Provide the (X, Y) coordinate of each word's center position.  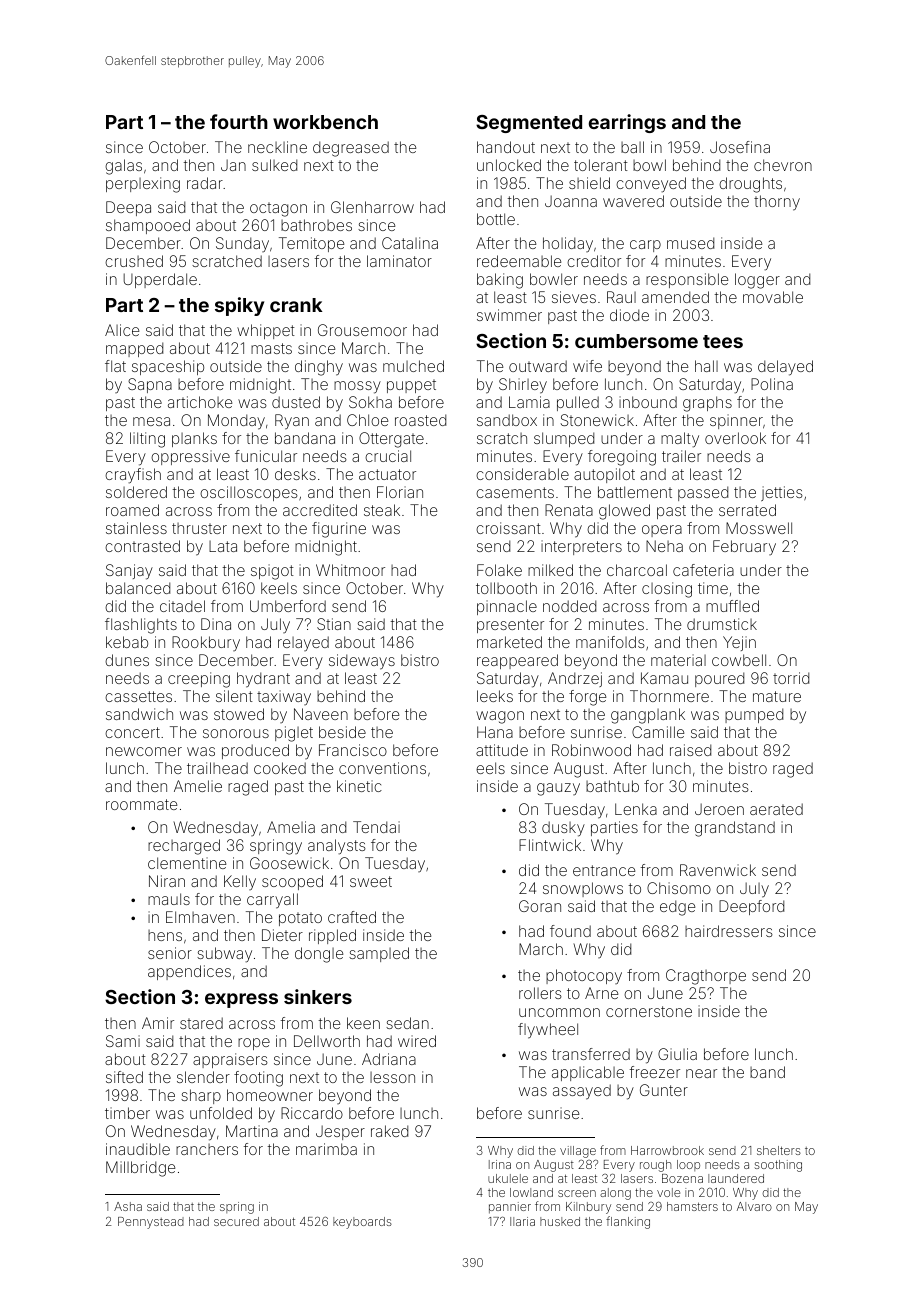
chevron (783, 165)
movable (773, 297)
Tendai (376, 827)
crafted (352, 917)
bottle (496, 219)
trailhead (217, 768)
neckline (277, 147)
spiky (239, 306)
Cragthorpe (706, 977)
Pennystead (151, 1223)
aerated (776, 809)
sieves (574, 297)
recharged (184, 847)
